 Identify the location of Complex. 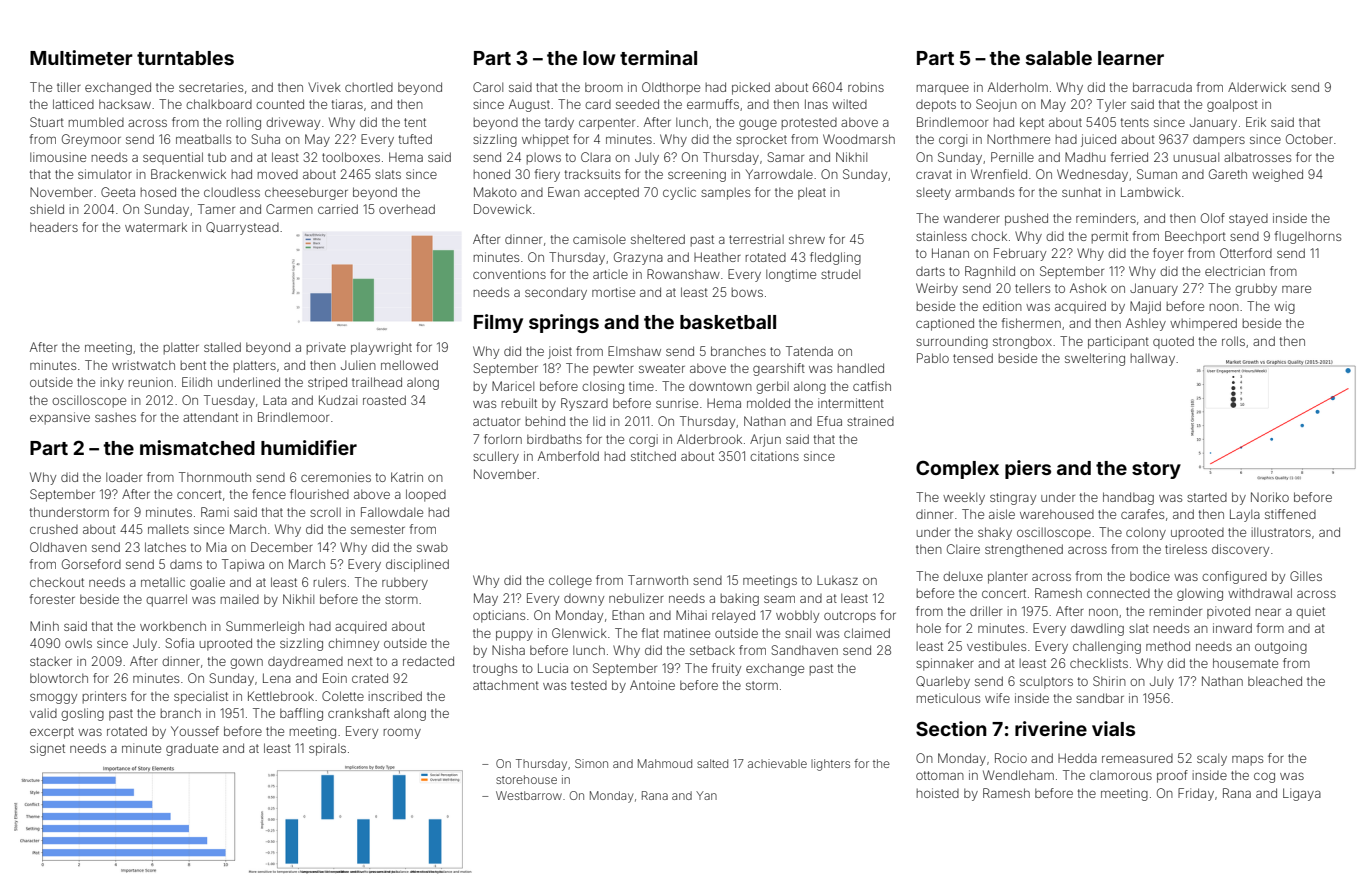
(957, 469).
